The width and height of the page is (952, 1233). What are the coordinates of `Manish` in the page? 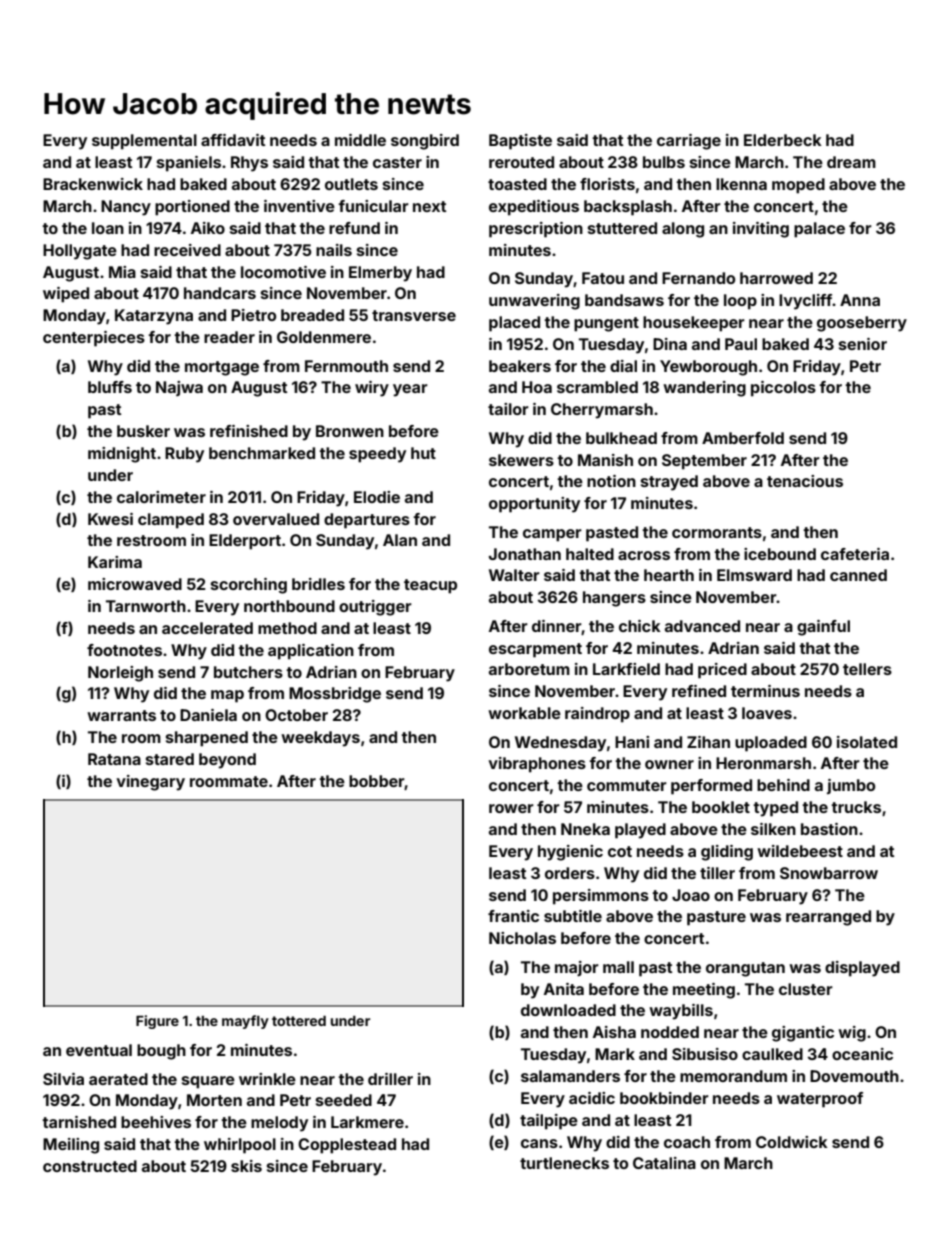 It's located at (605, 460).
